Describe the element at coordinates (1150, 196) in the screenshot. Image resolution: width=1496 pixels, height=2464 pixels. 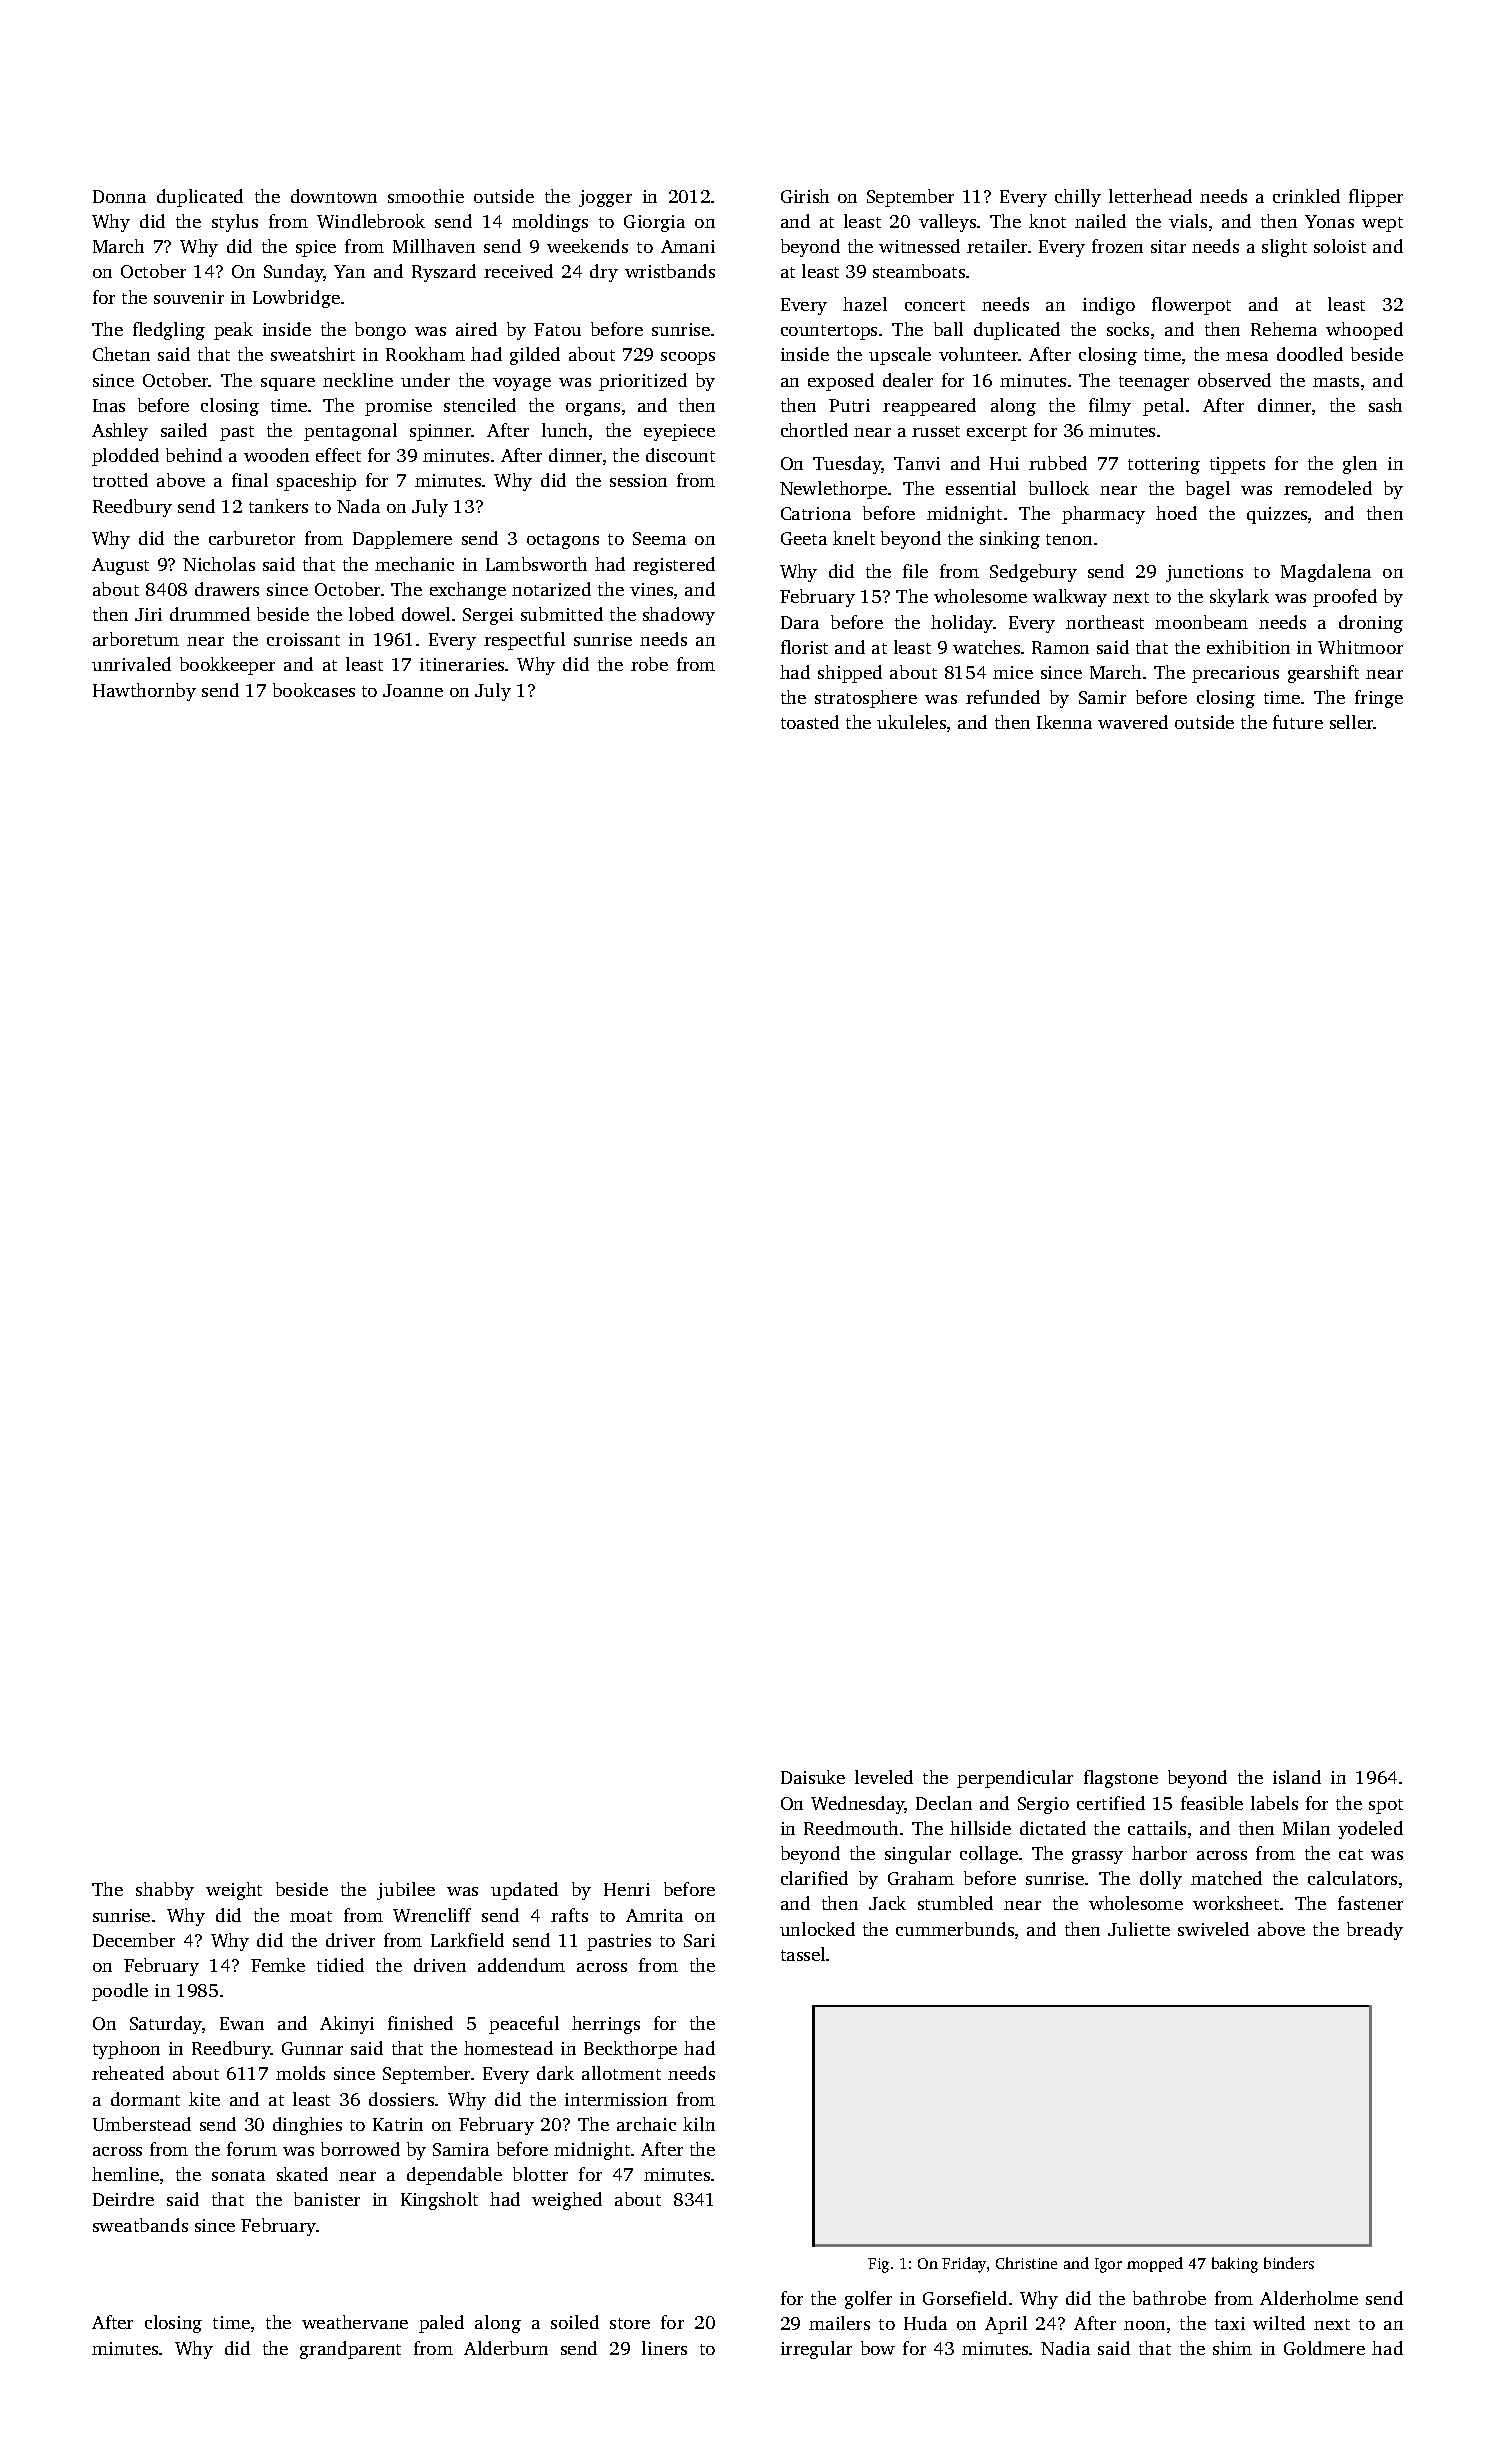
I see `letterhead` at that location.
